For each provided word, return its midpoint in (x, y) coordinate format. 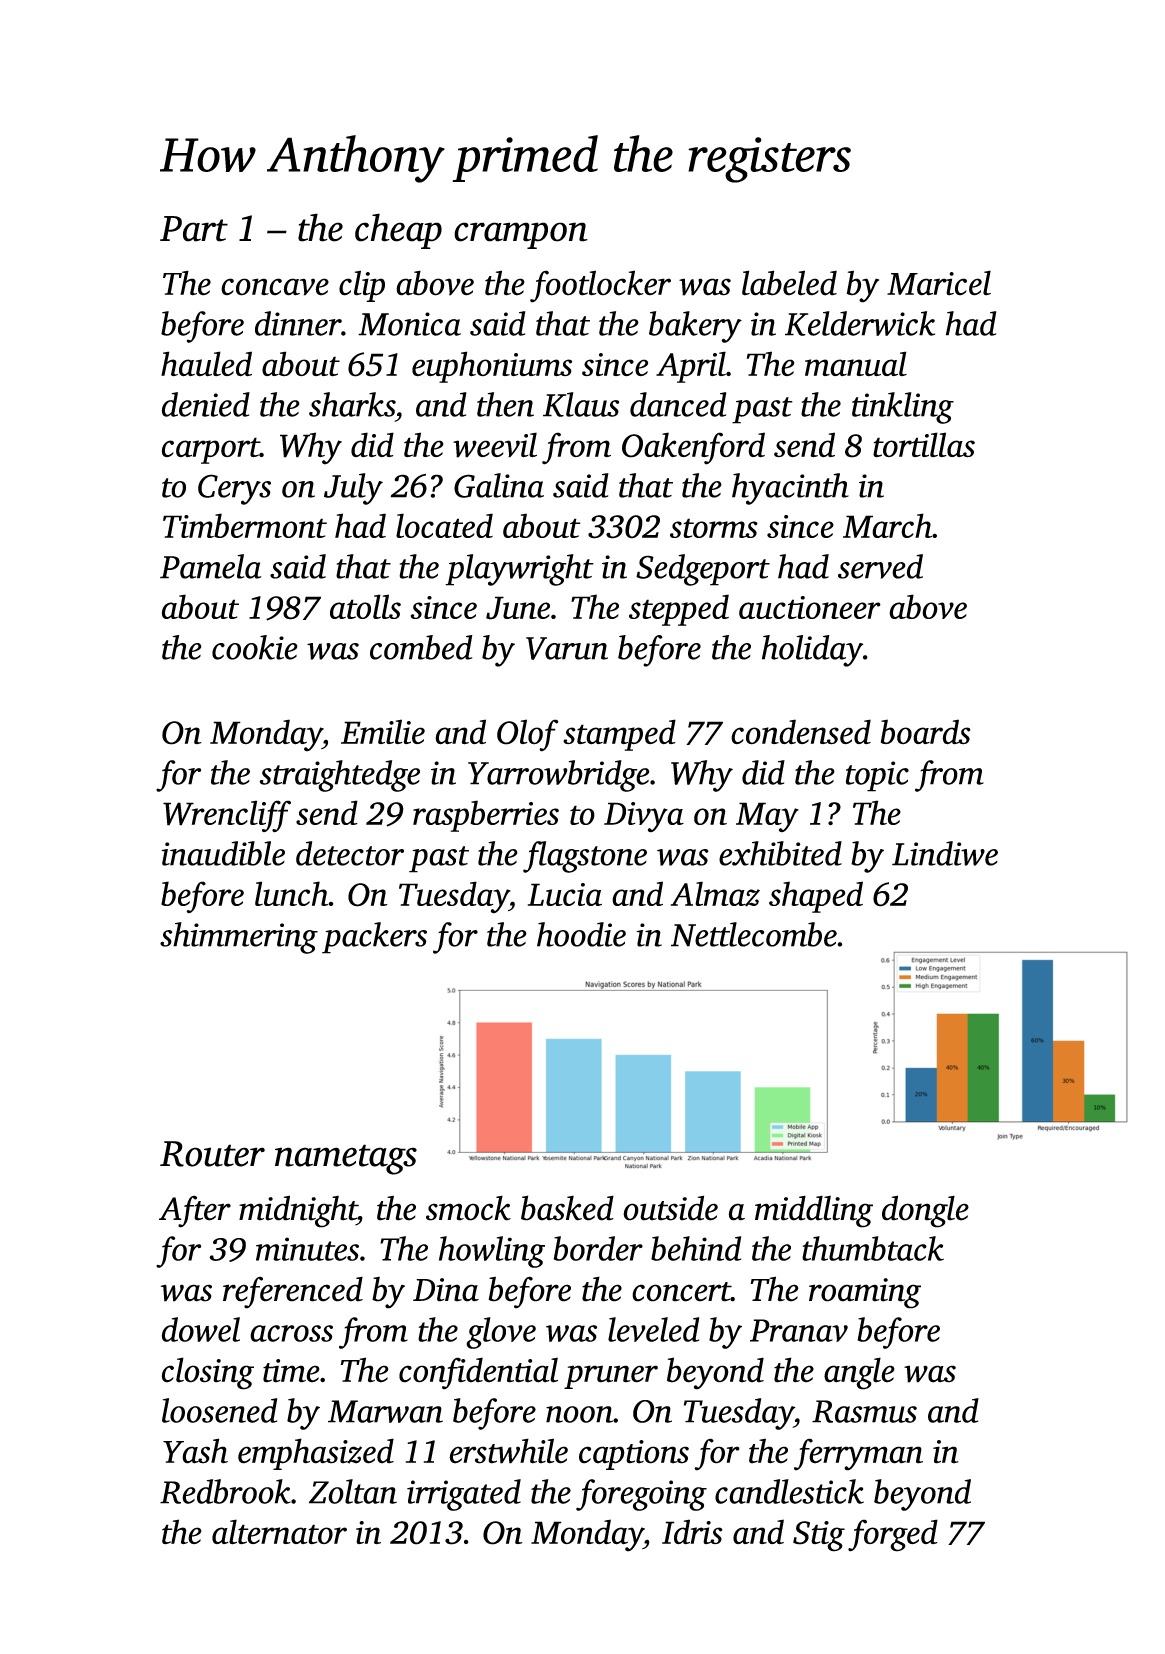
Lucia (565, 894)
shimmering (239, 938)
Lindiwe (945, 853)
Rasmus (864, 1411)
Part (194, 229)
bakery (695, 327)
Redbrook (225, 1491)
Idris (692, 1532)
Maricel (939, 283)
